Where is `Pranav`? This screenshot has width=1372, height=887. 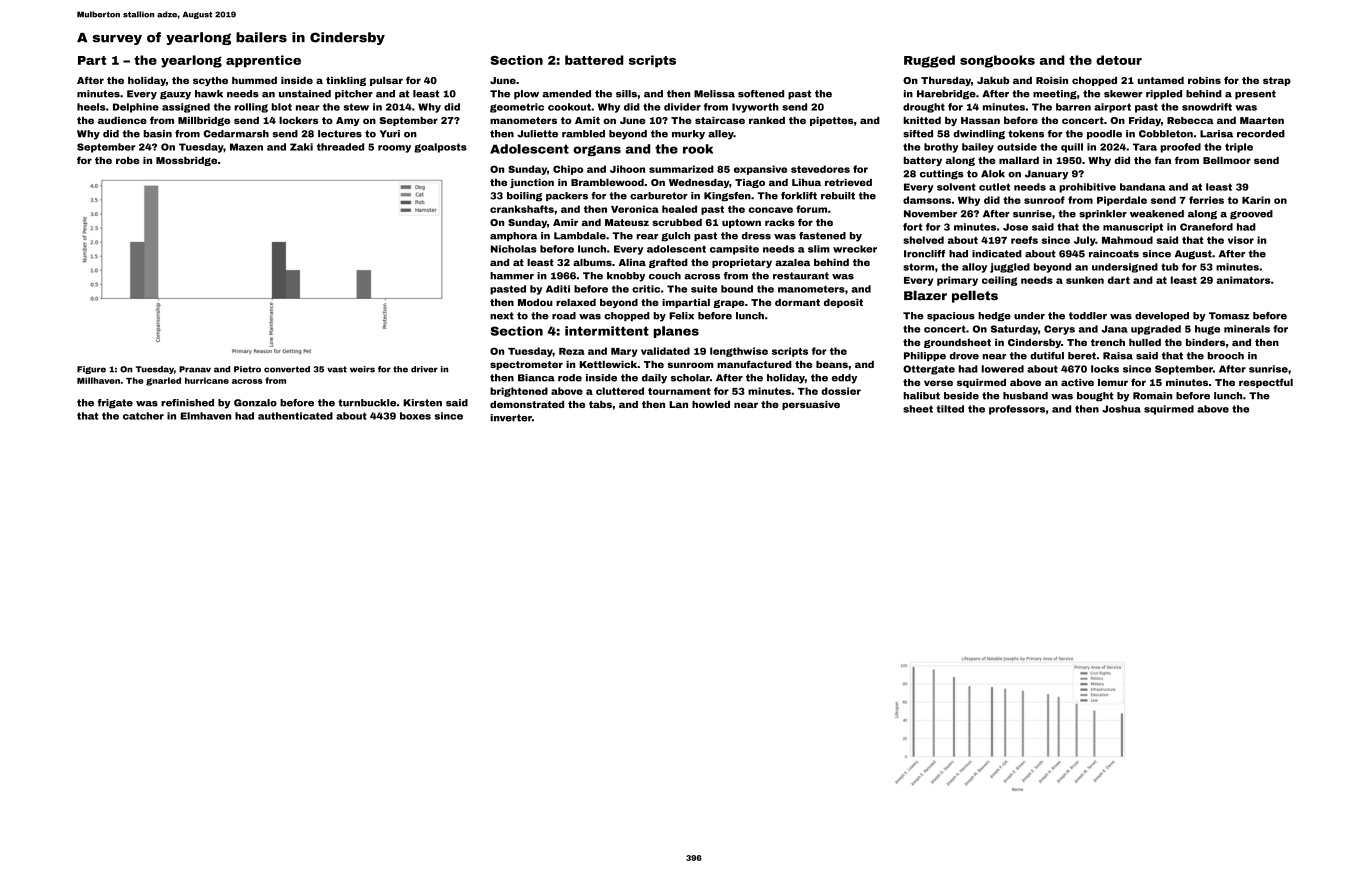
Pranav is located at coordinates (195, 369).
